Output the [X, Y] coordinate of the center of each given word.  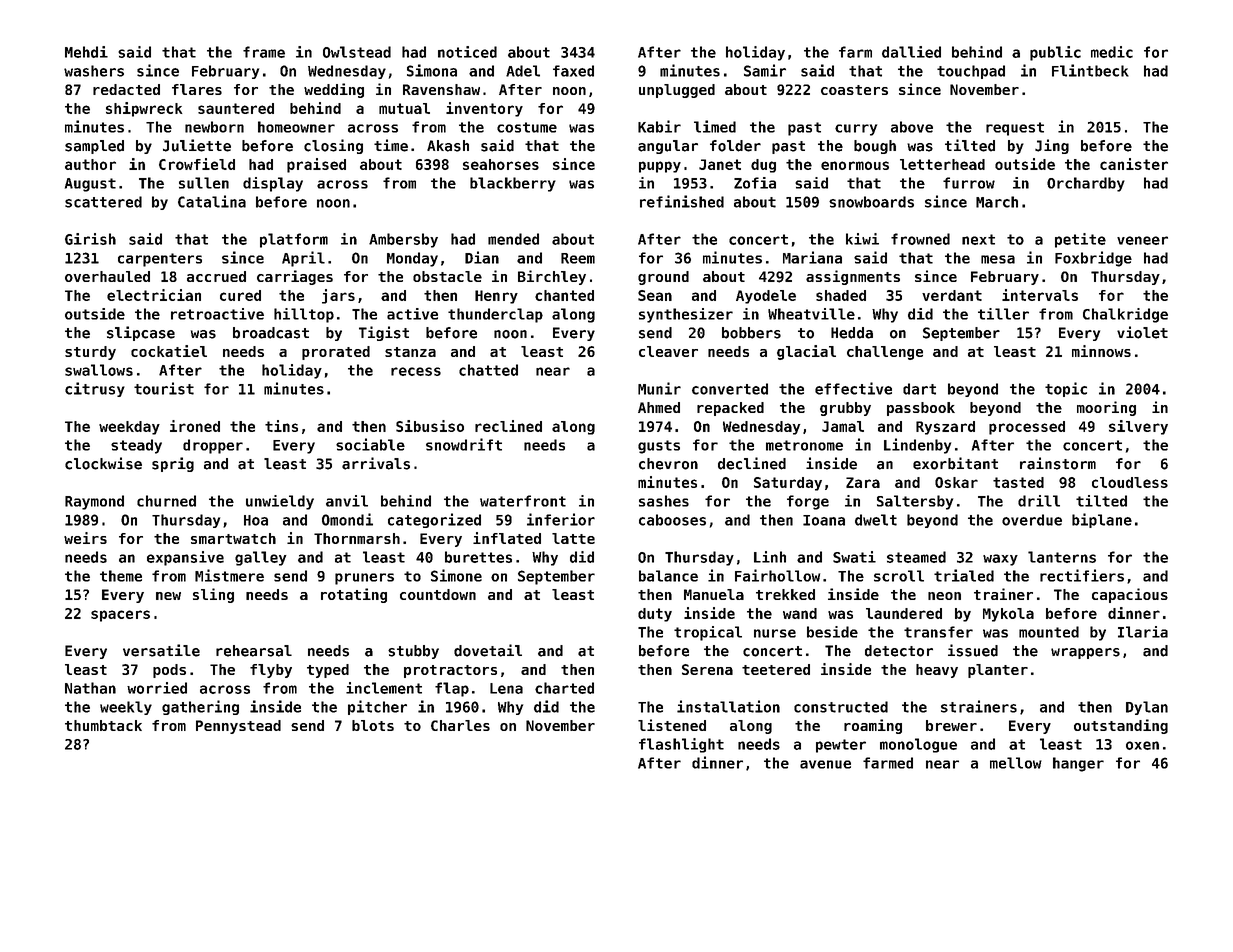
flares [197, 89]
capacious [1130, 595]
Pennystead [238, 727]
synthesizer [686, 315]
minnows [1101, 351]
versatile [161, 650]
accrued [216, 276]
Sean [655, 295]
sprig [173, 464]
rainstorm [1058, 463]
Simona [432, 70]
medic [1112, 52]
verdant [952, 295]
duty [655, 615]
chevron [668, 464]
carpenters [160, 260]
